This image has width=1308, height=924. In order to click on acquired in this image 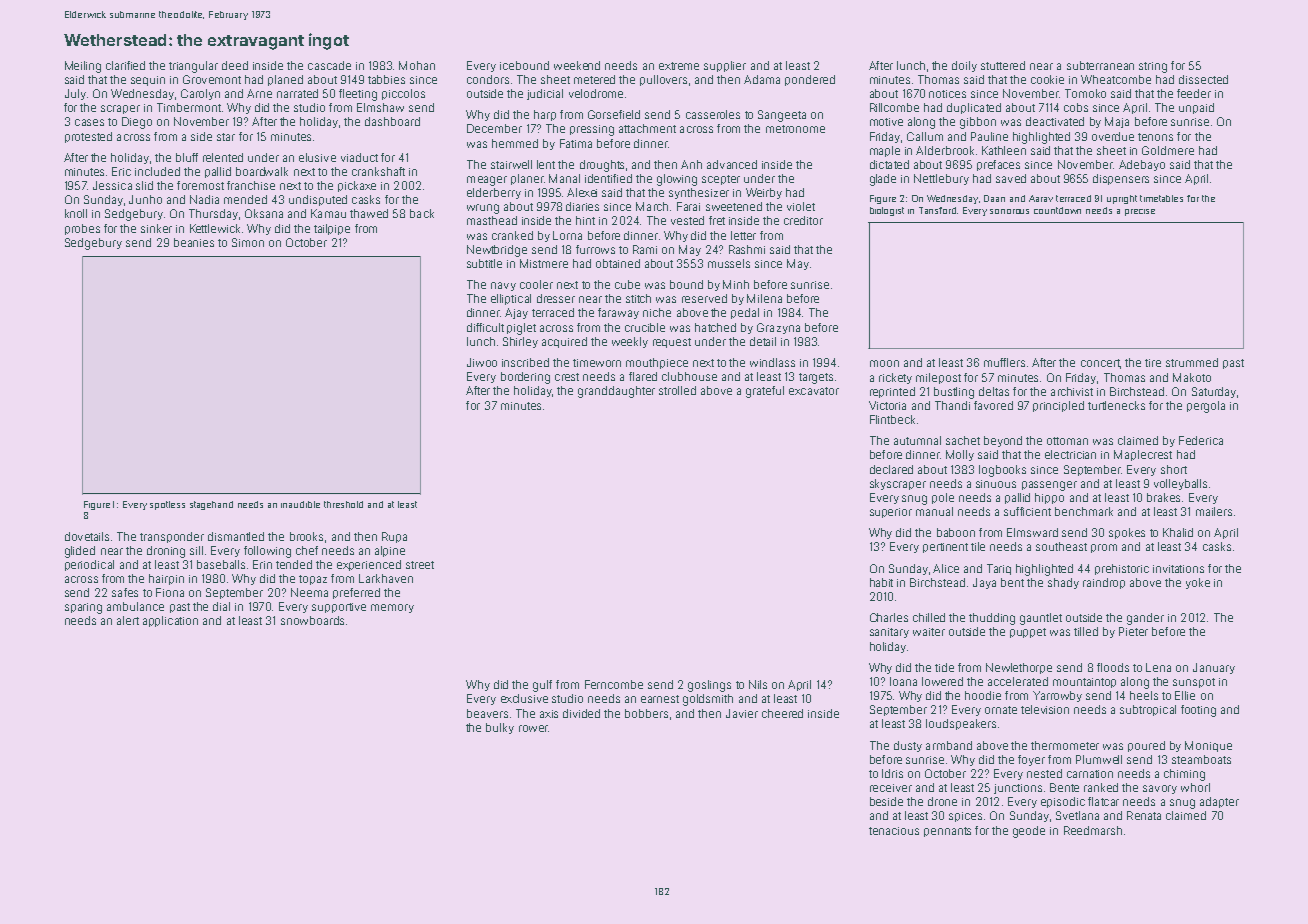, I will do `click(564, 342)`.
